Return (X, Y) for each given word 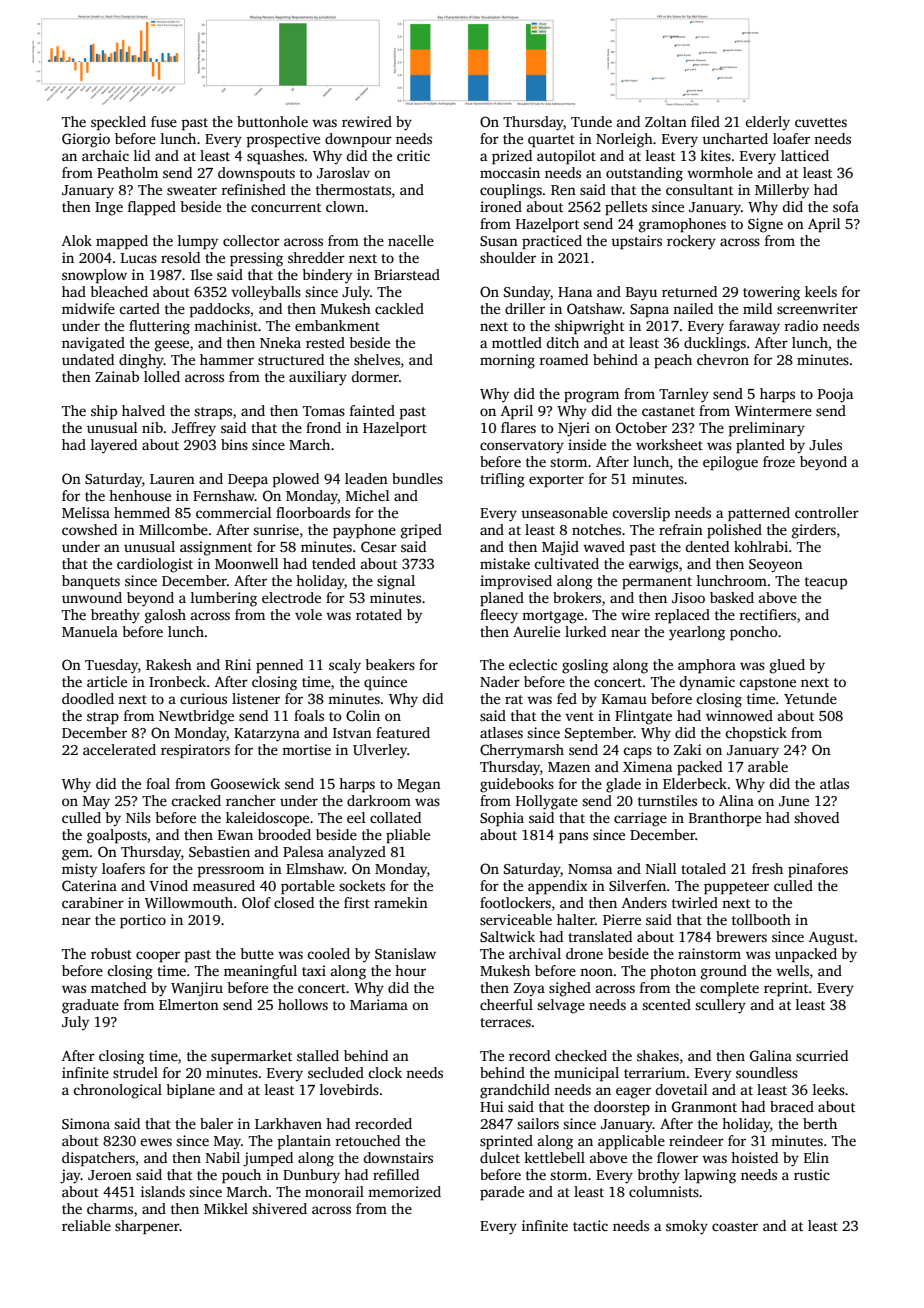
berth (820, 1123)
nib (152, 427)
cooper (158, 957)
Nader (500, 681)
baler (216, 1123)
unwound (92, 597)
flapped (152, 208)
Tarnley (684, 395)
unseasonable (564, 512)
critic (413, 155)
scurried (822, 1055)
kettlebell (554, 1157)
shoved (816, 817)
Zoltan (666, 121)
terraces (505, 1022)
